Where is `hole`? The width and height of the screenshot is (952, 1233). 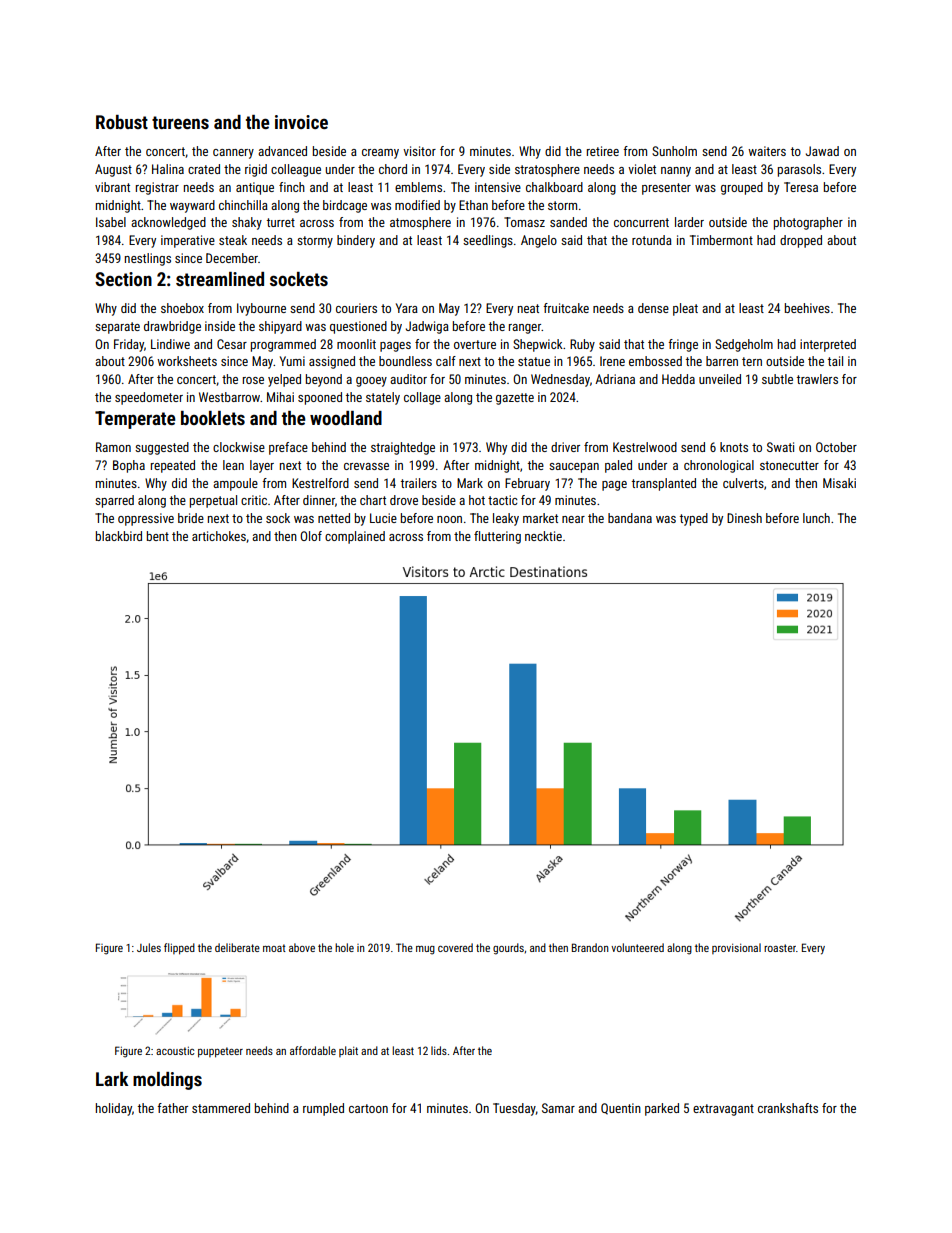
hole is located at coordinates (344, 947).
